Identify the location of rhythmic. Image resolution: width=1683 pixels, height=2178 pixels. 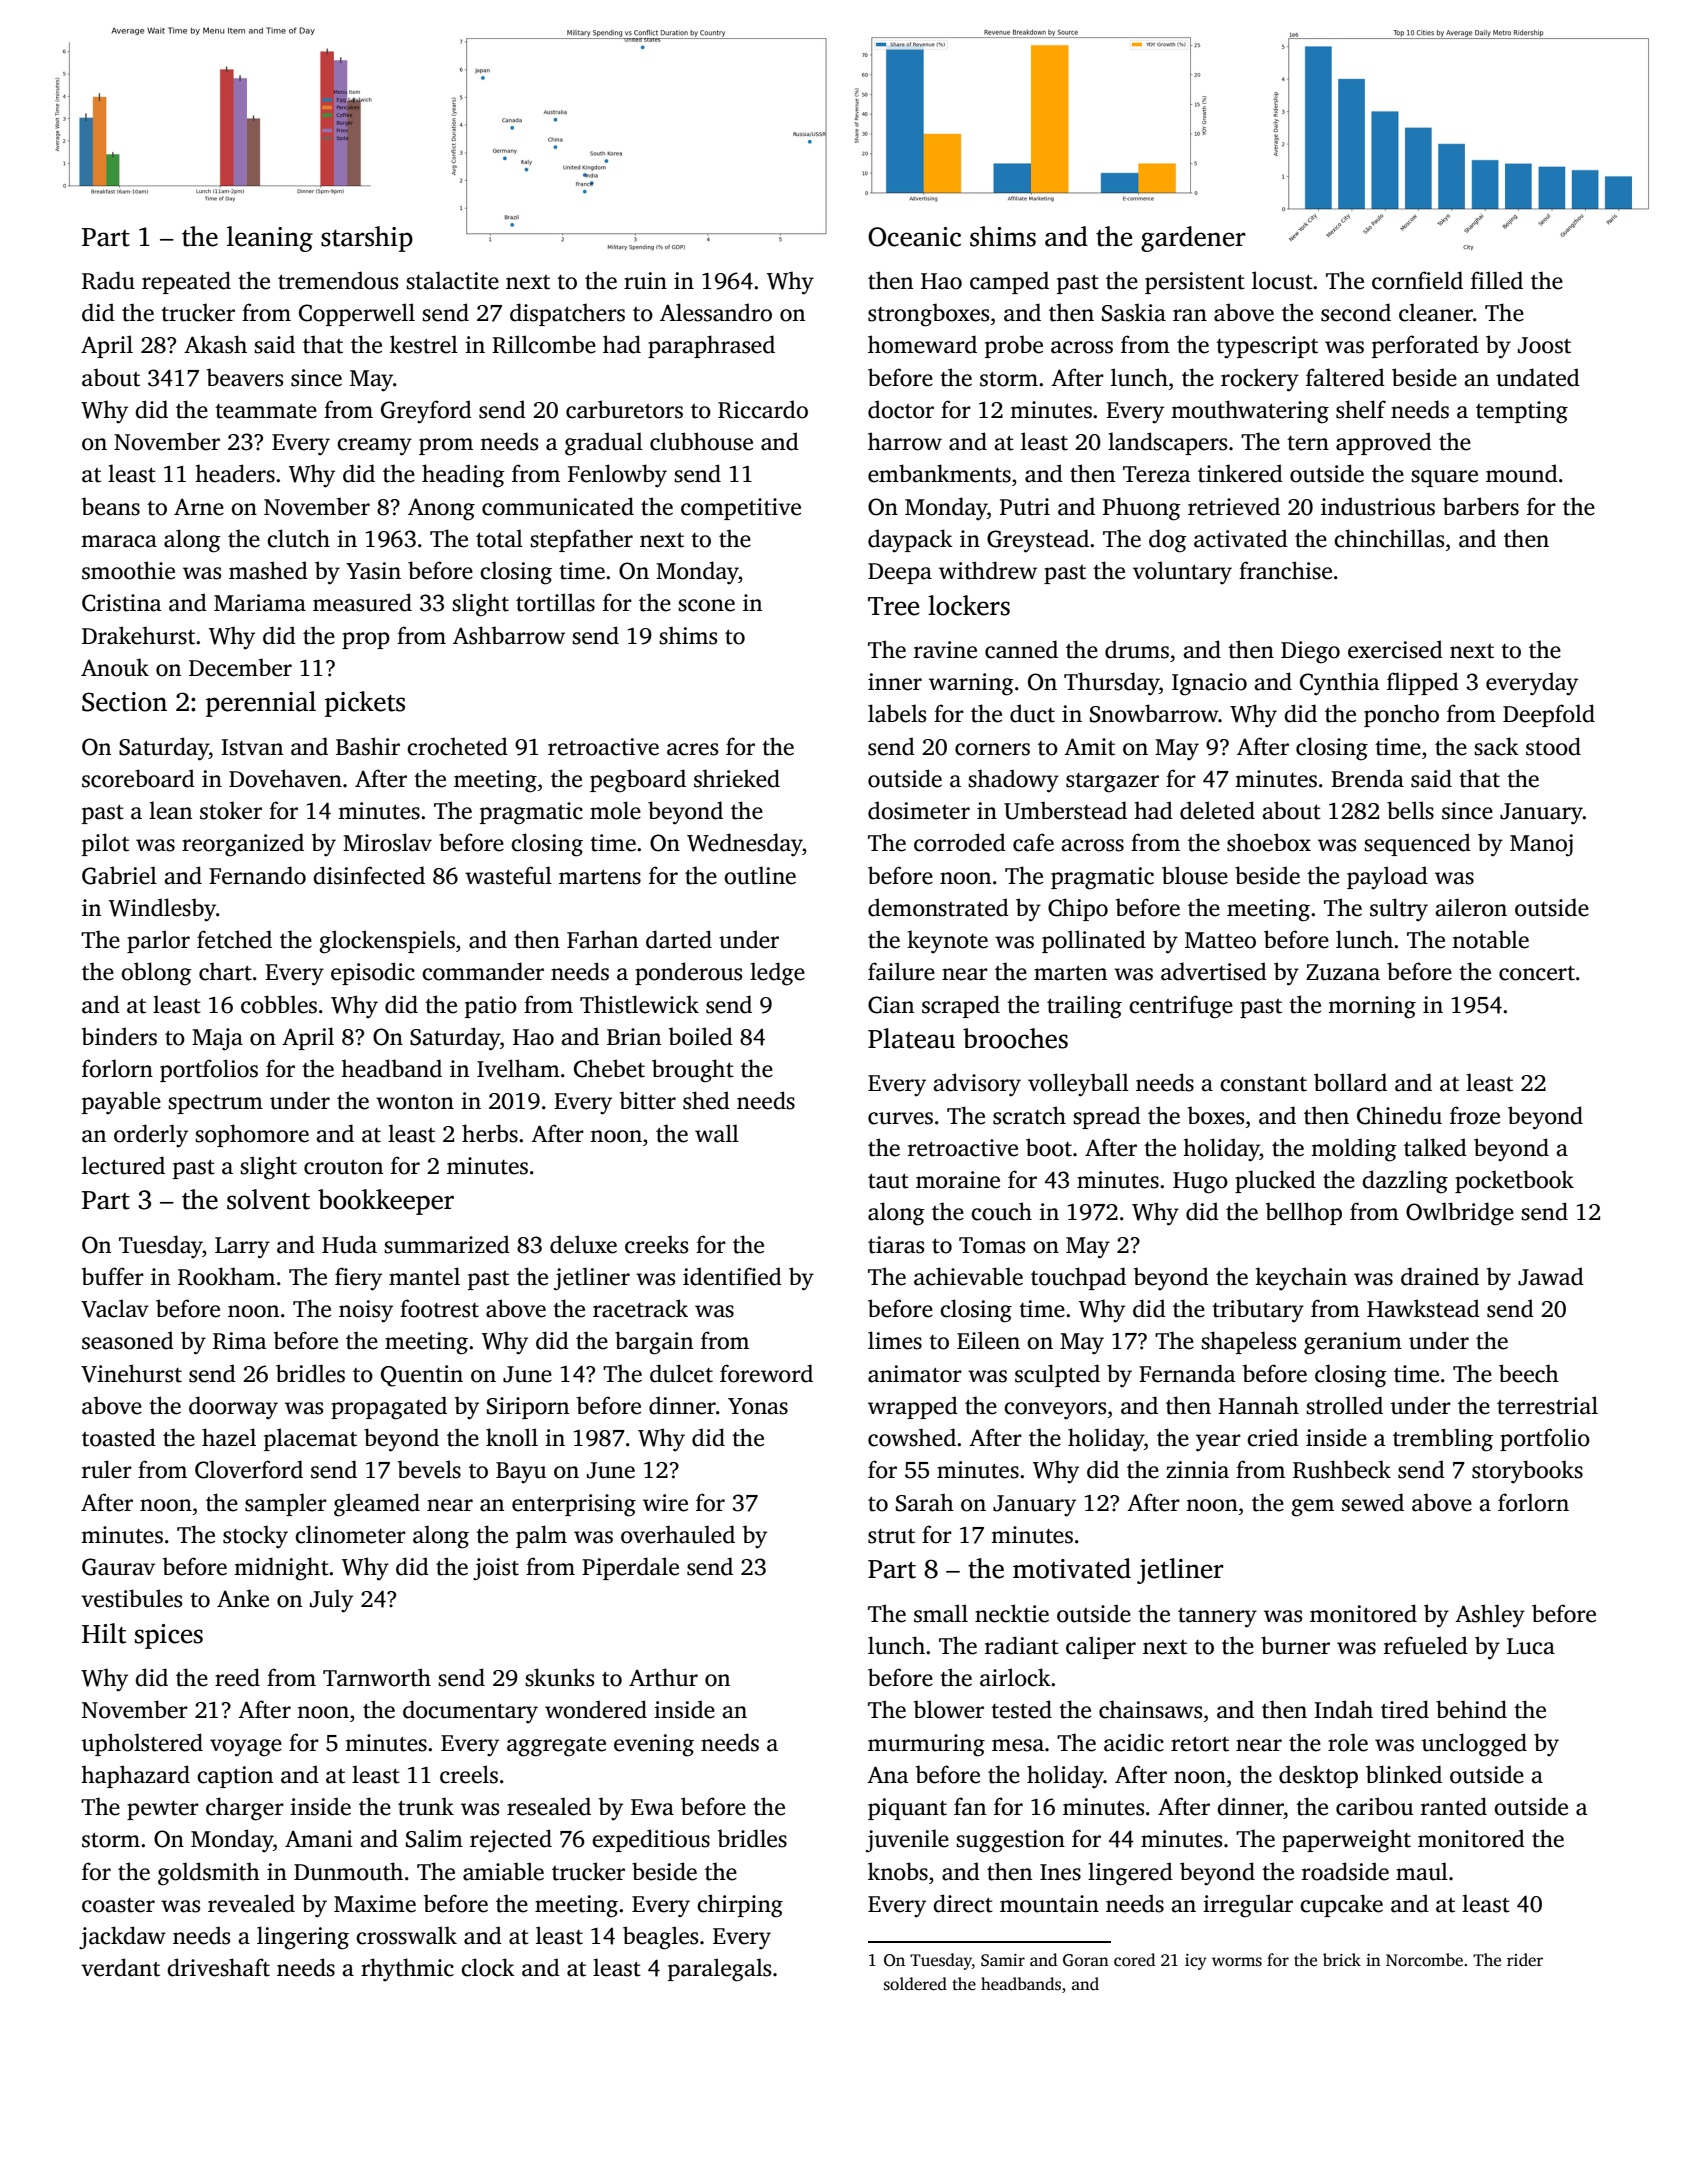
(407, 1969).
